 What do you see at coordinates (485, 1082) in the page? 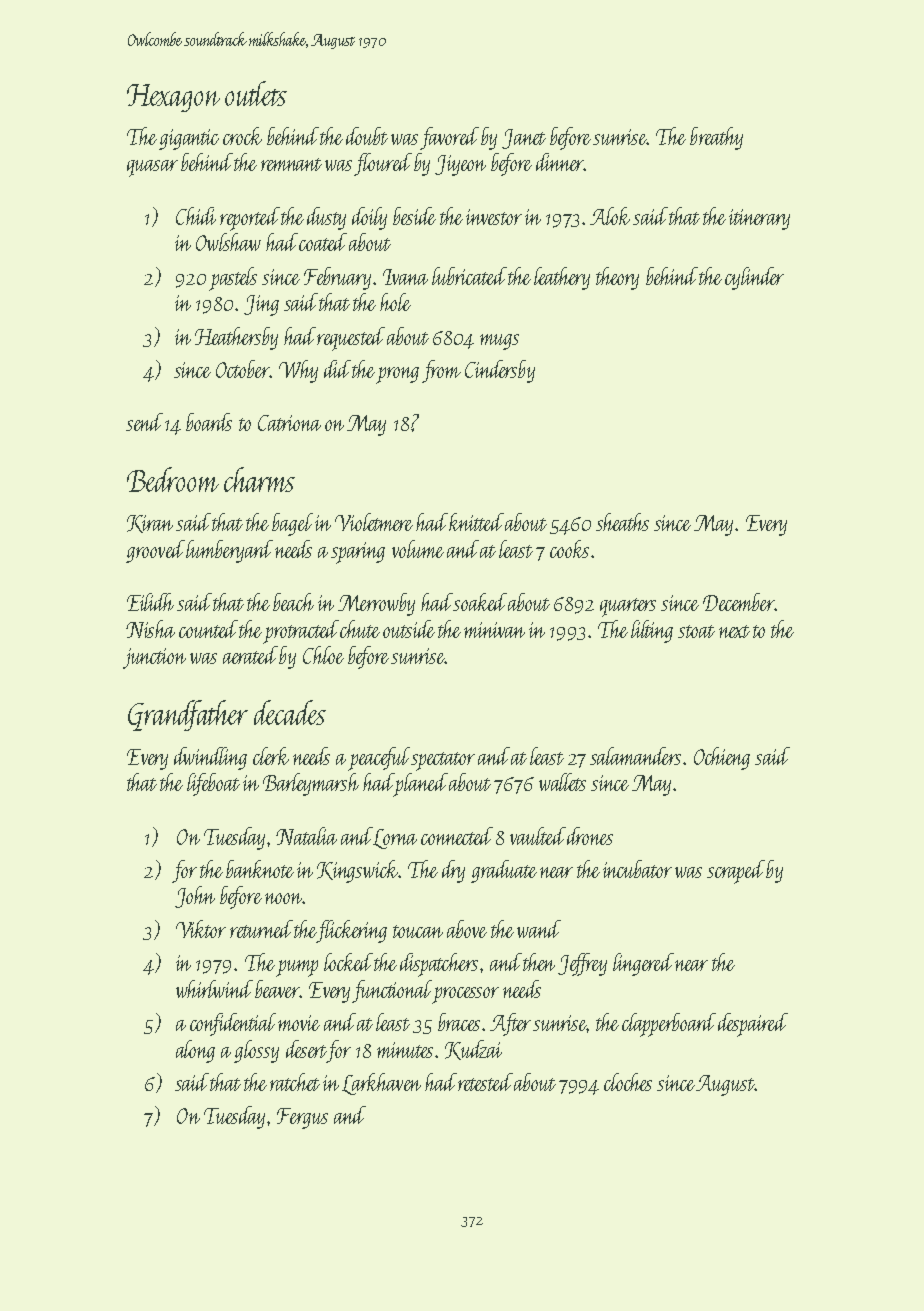
I see `retested` at bounding box center [485, 1082].
